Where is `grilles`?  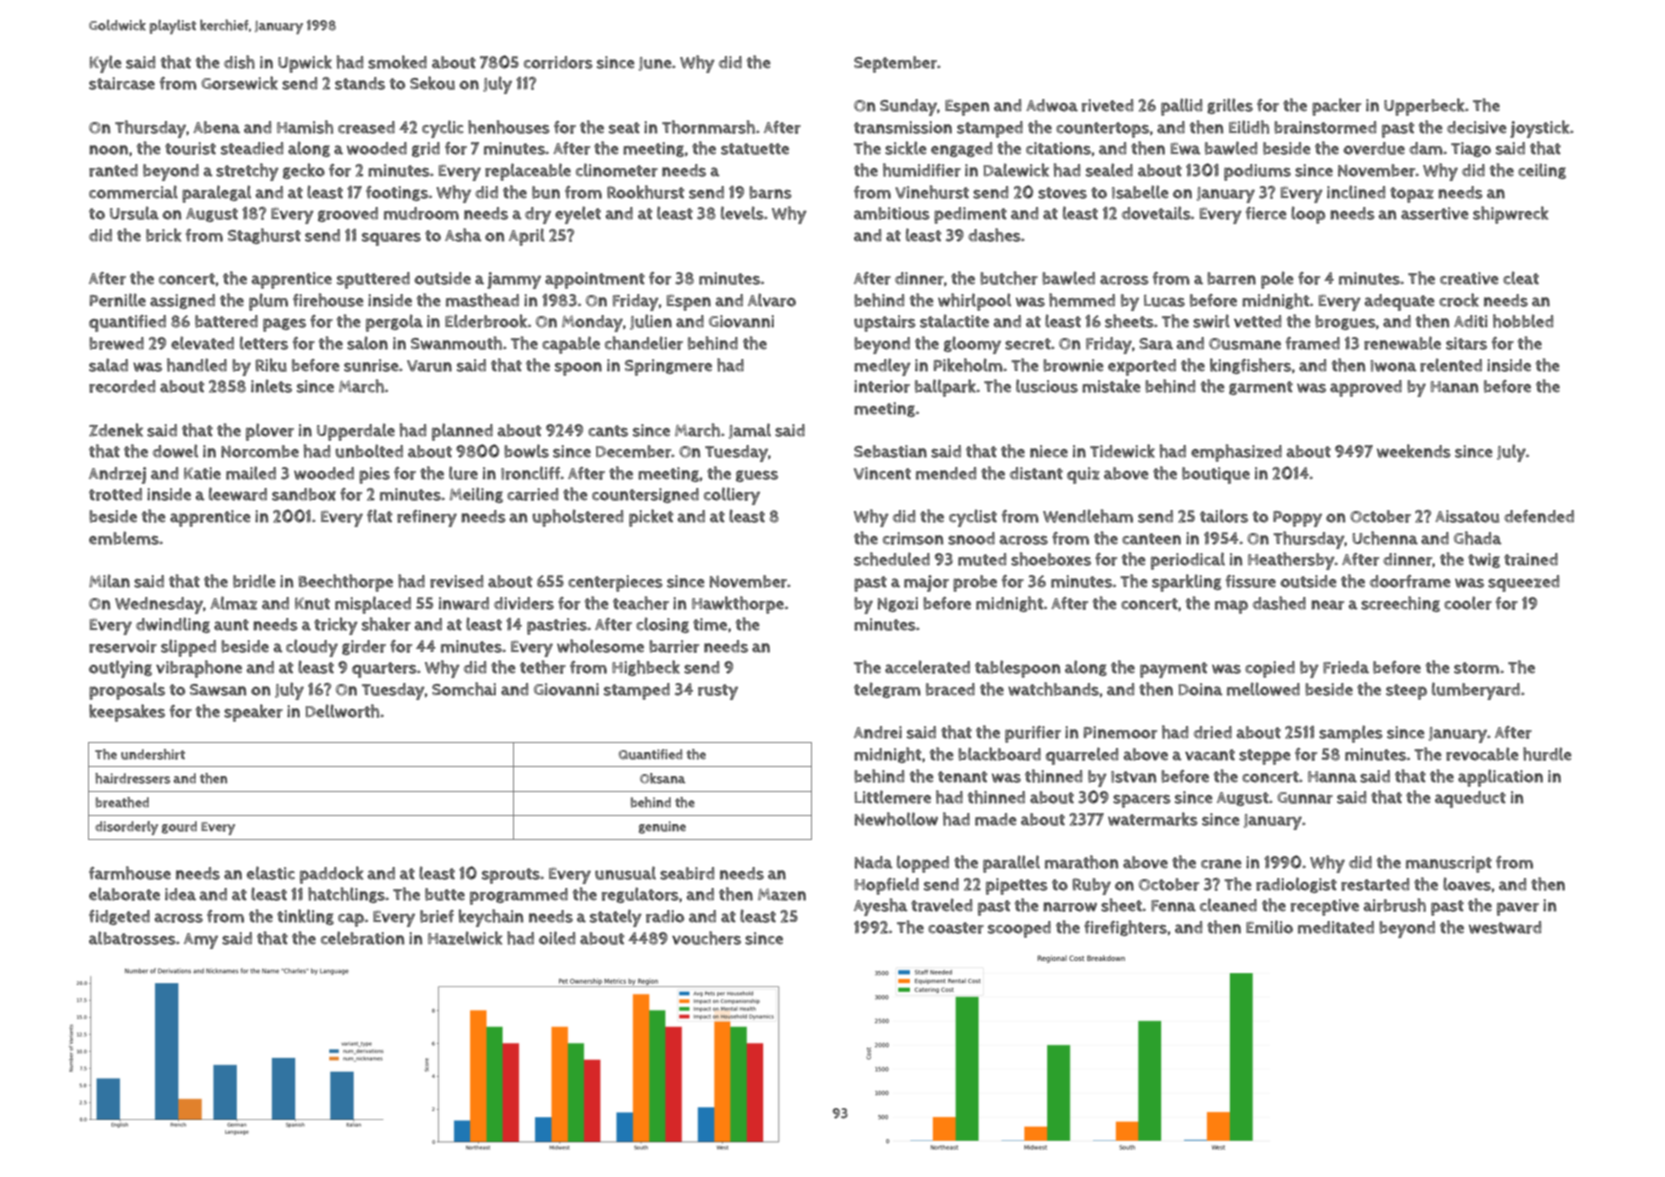 grilles is located at coordinates (1230, 106).
